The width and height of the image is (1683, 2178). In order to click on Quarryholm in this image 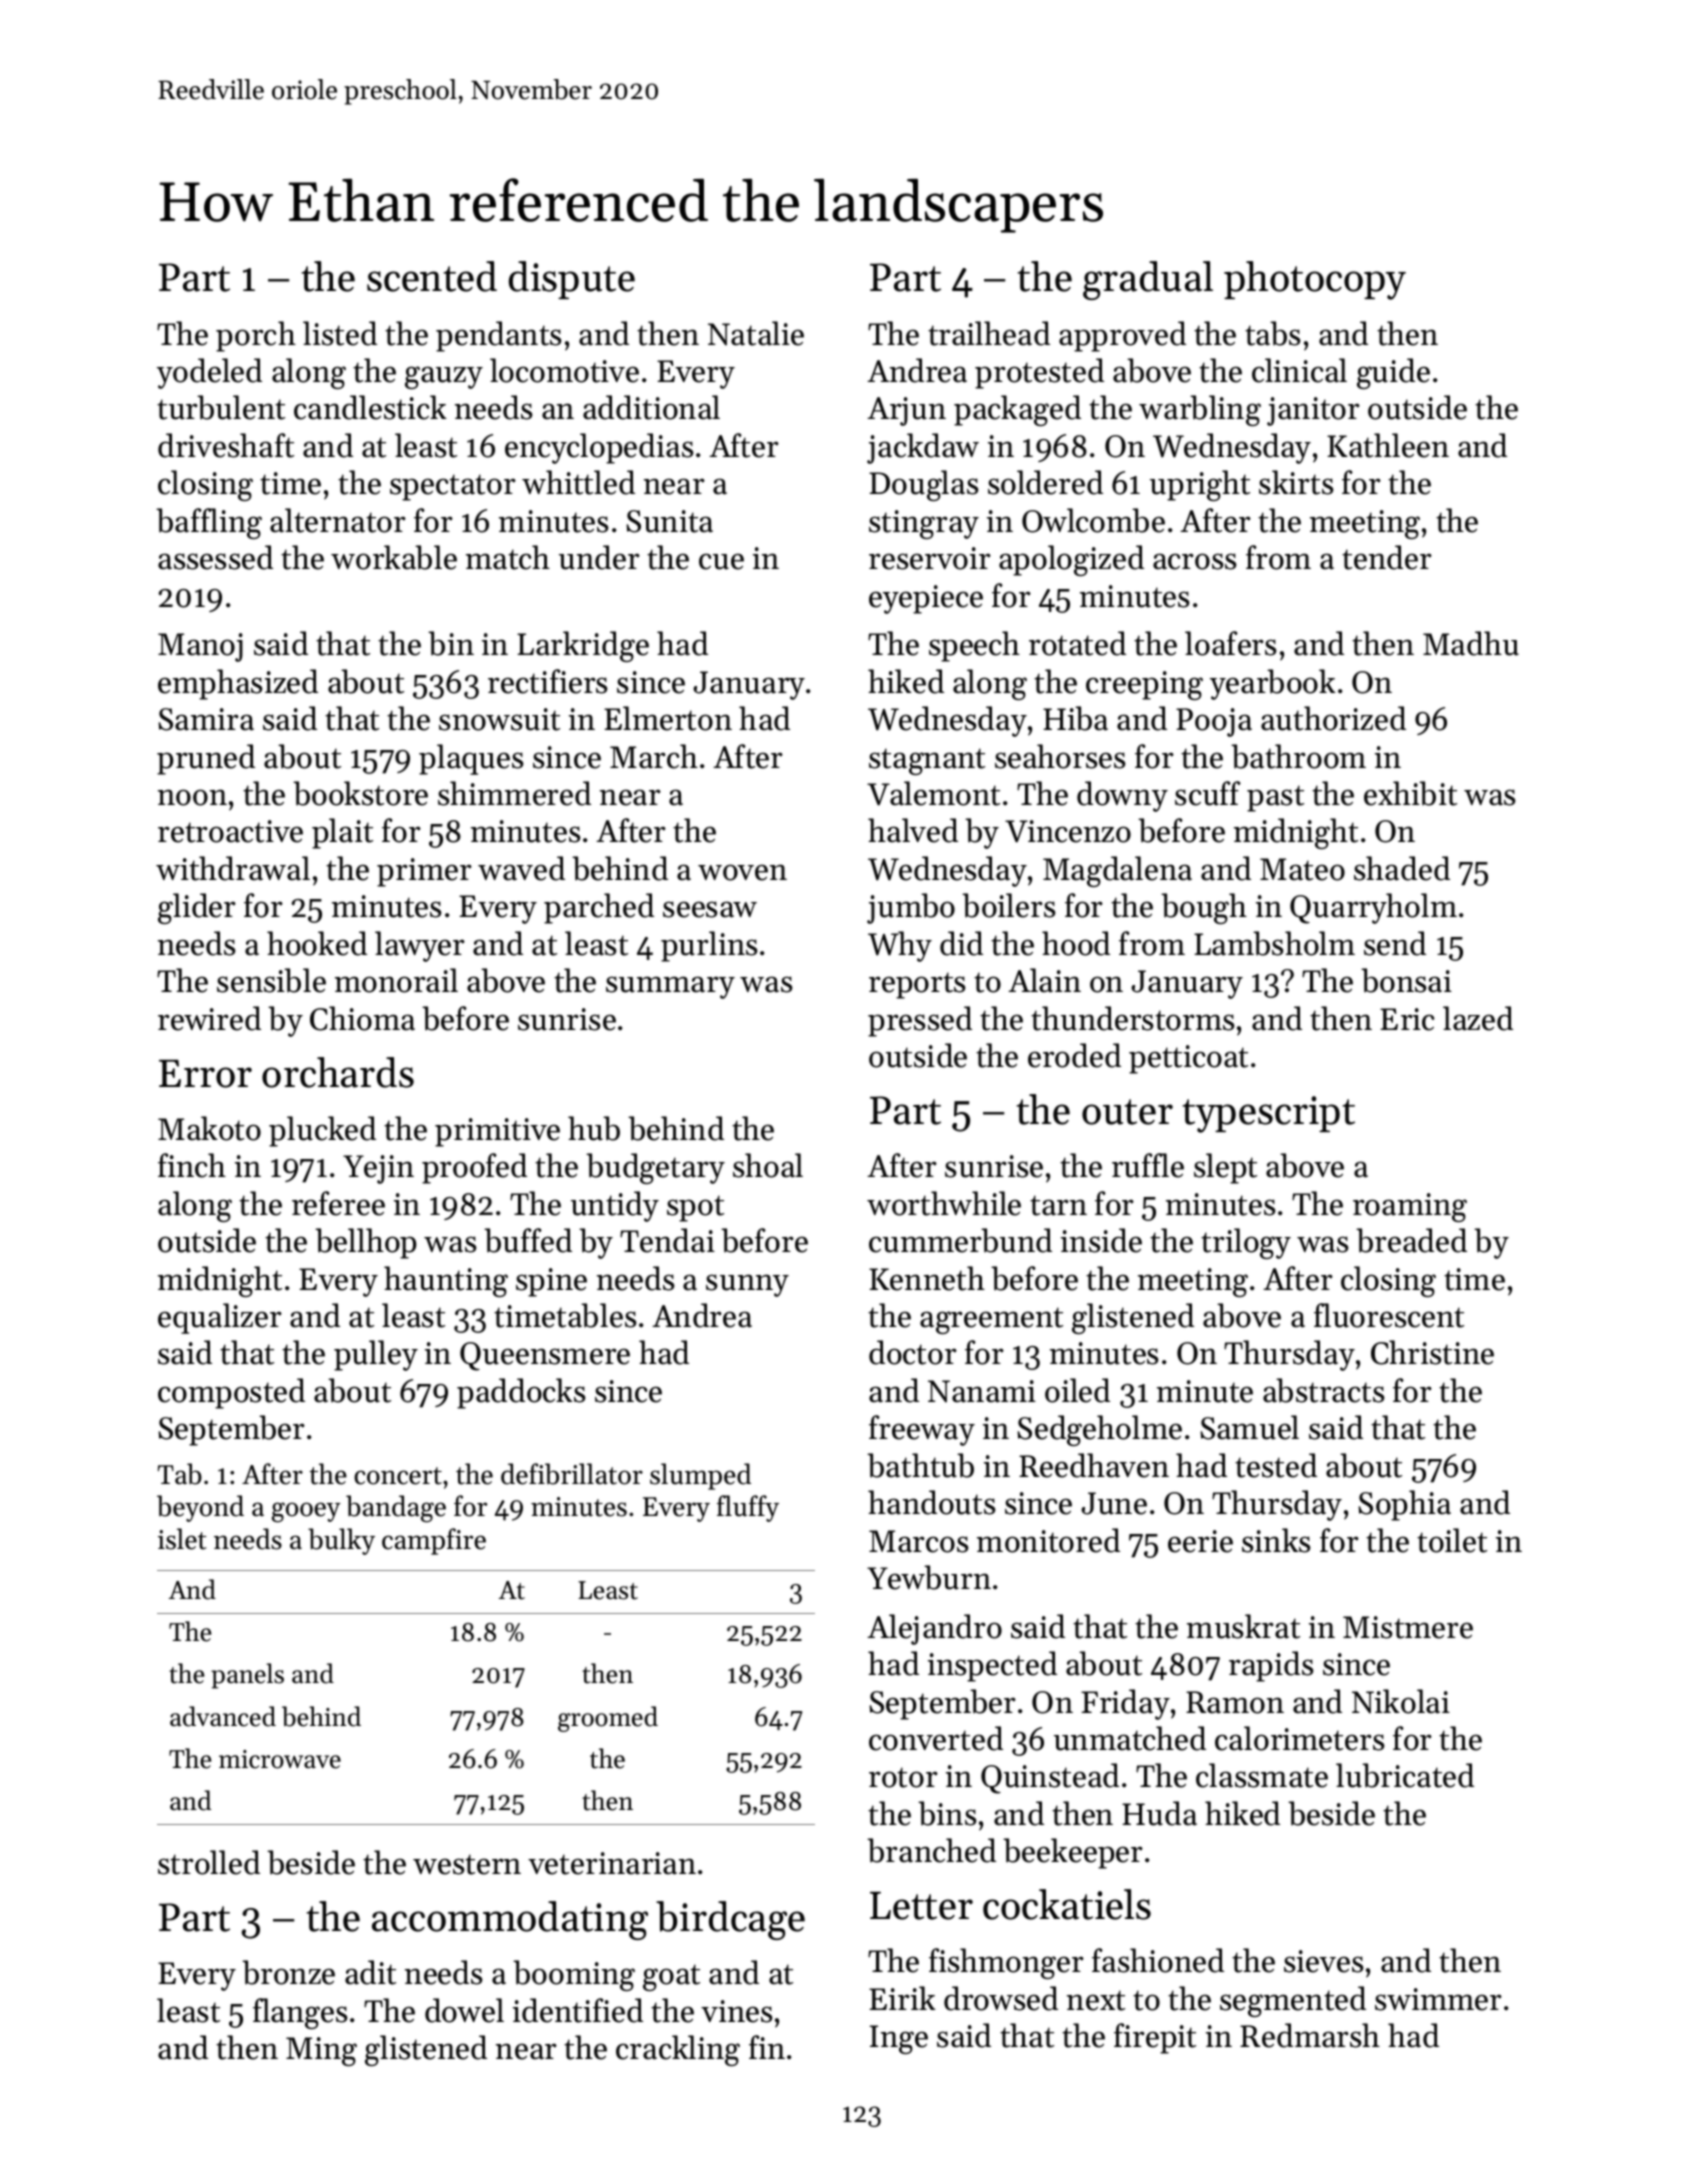, I will do `click(1373, 908)`.
